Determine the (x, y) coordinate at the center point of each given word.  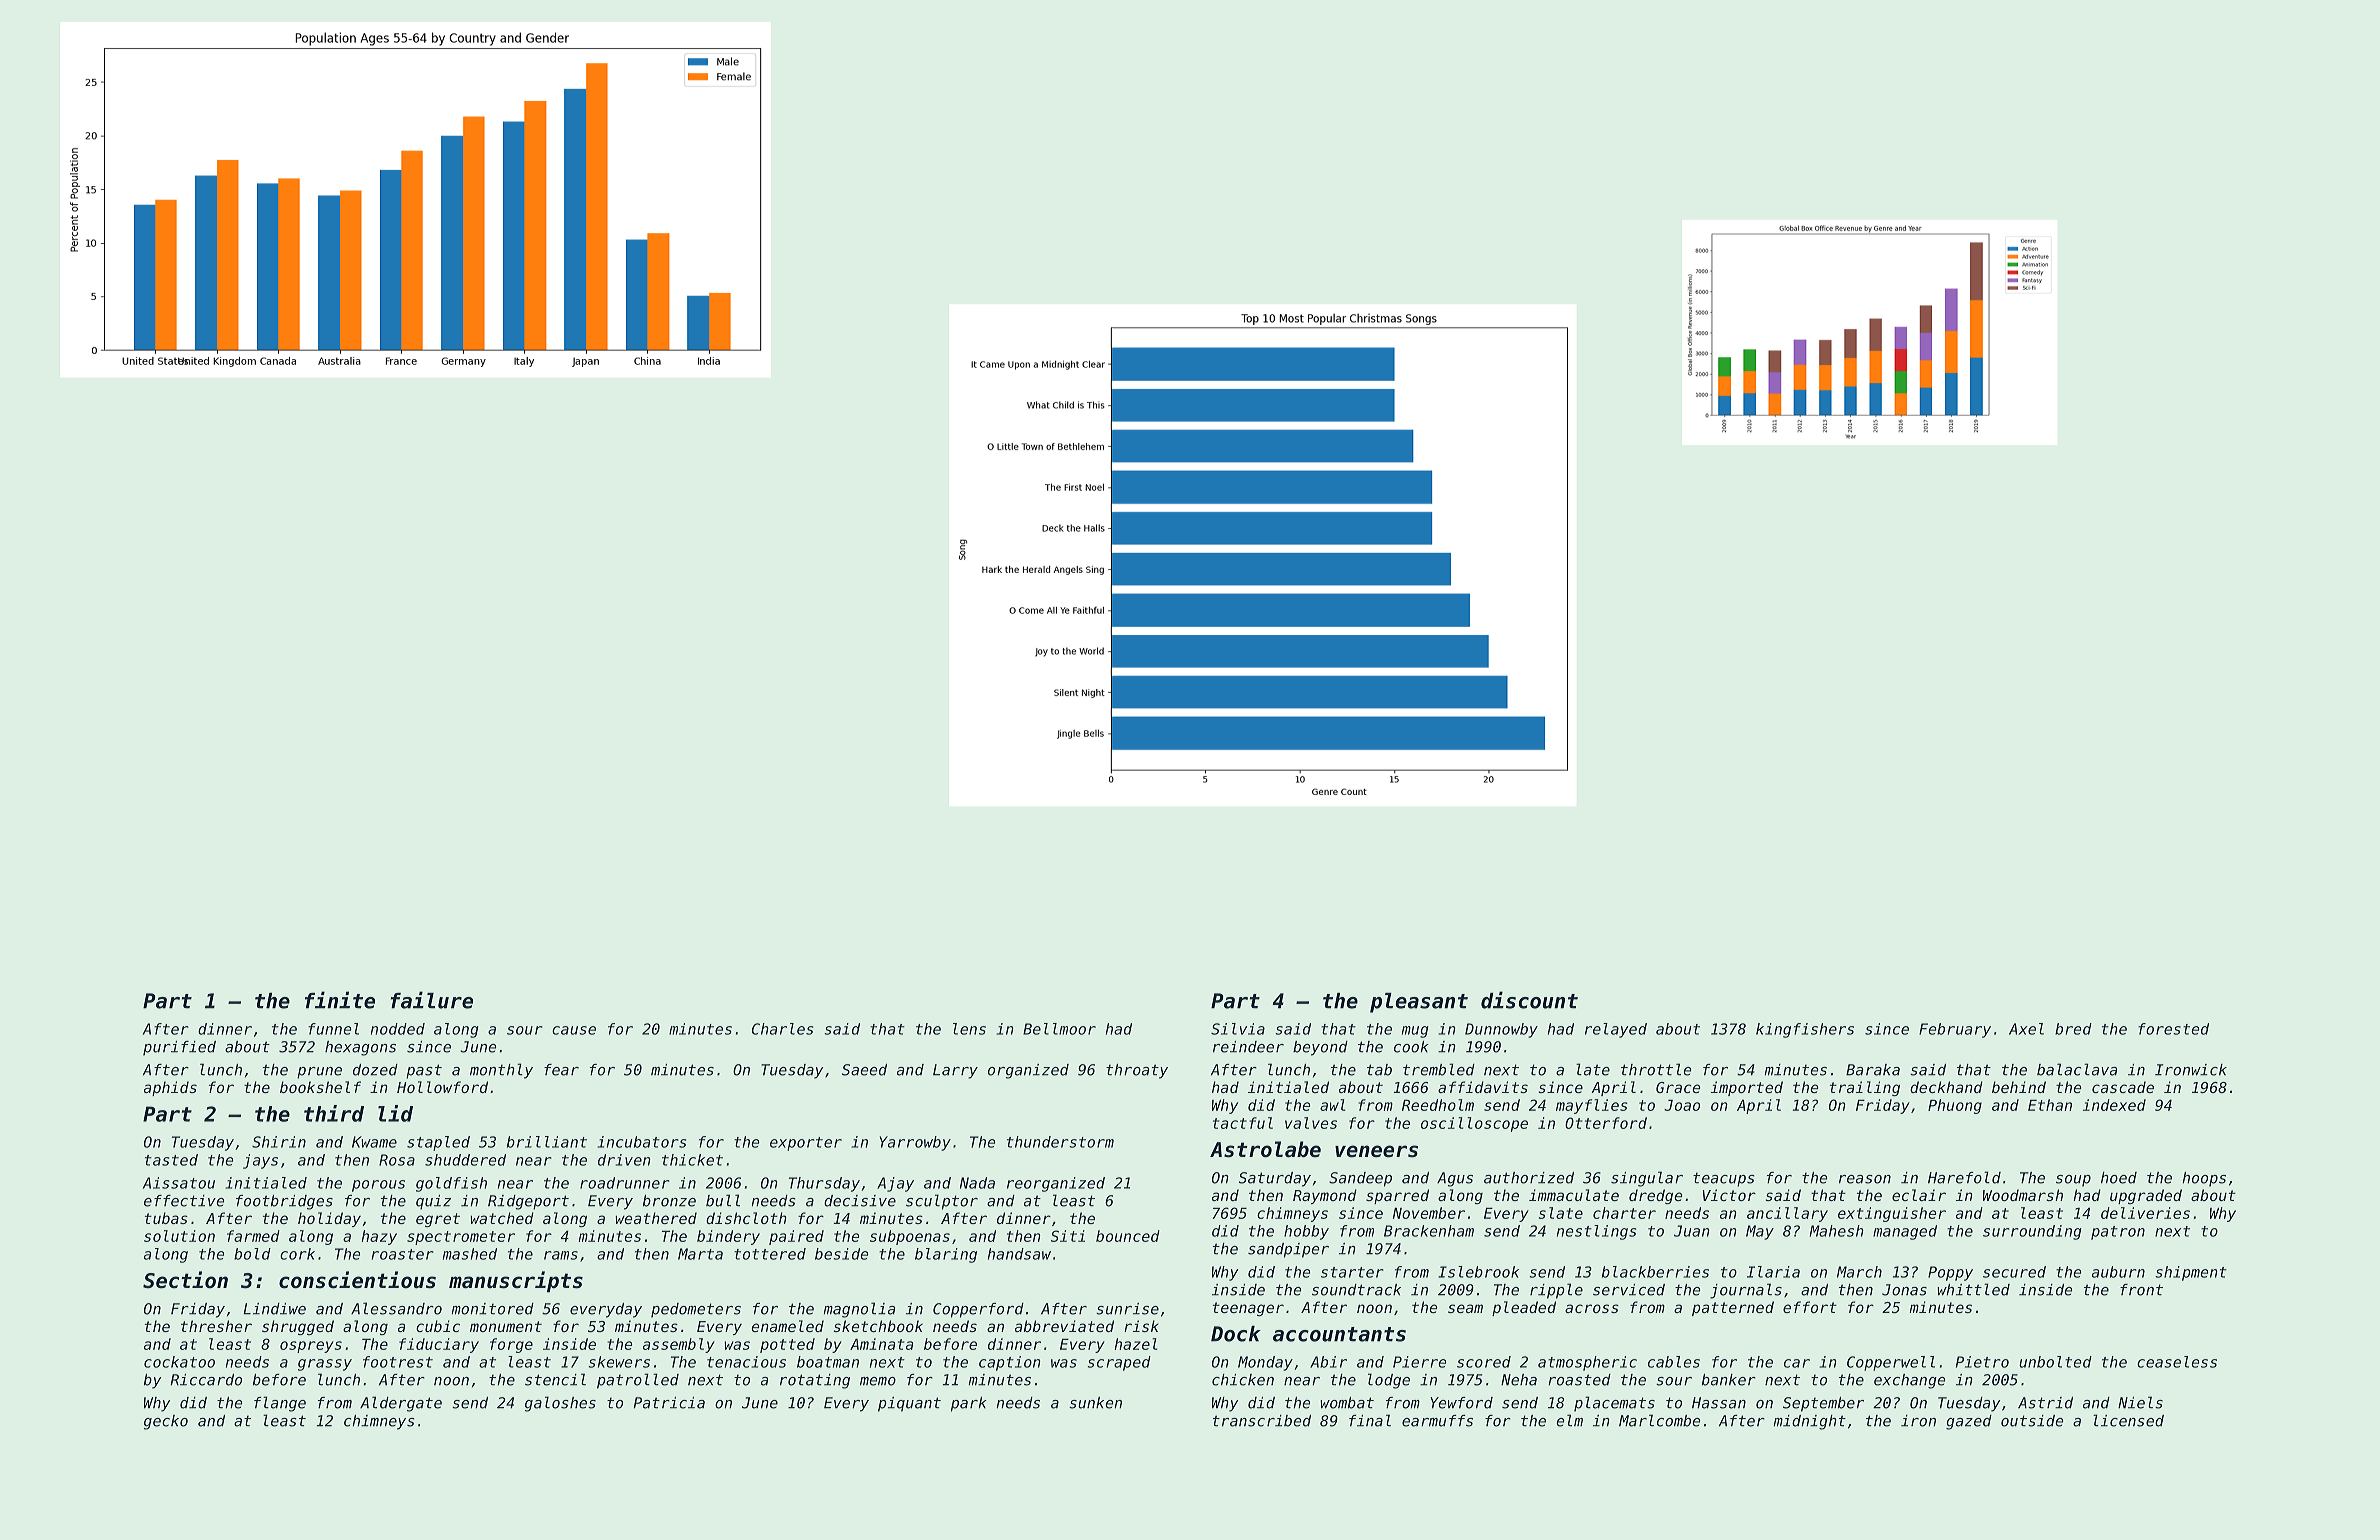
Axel (2026, 1029)
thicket (692, 1160)
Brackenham (1429, 1231)
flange (280, 1404)
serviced (1629, 1290)
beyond (1320, 1048)
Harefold (1964, 1177)
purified (179, 1048)
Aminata (881, 1344)
